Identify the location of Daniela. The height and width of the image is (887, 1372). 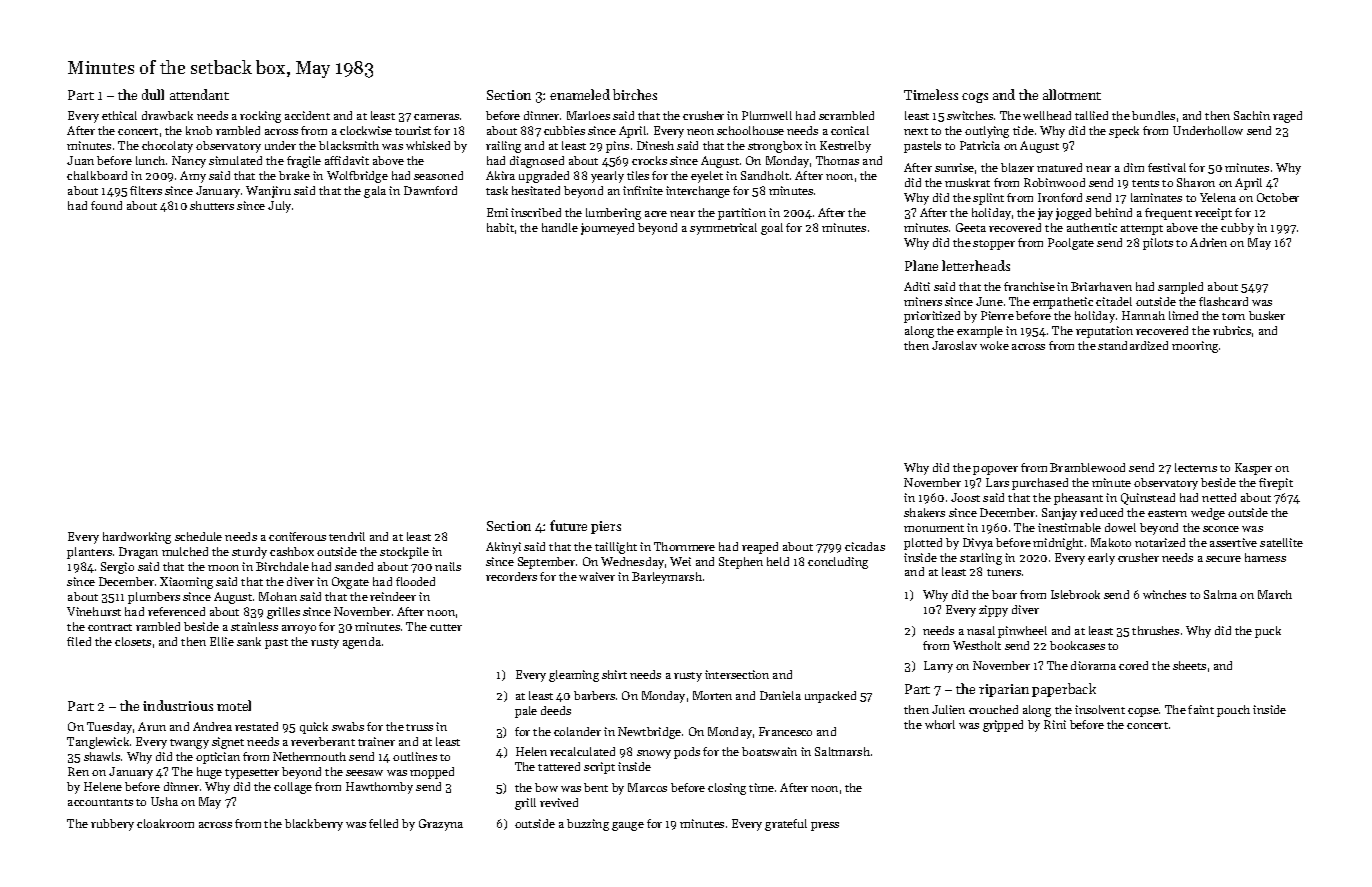
(780, 695).
